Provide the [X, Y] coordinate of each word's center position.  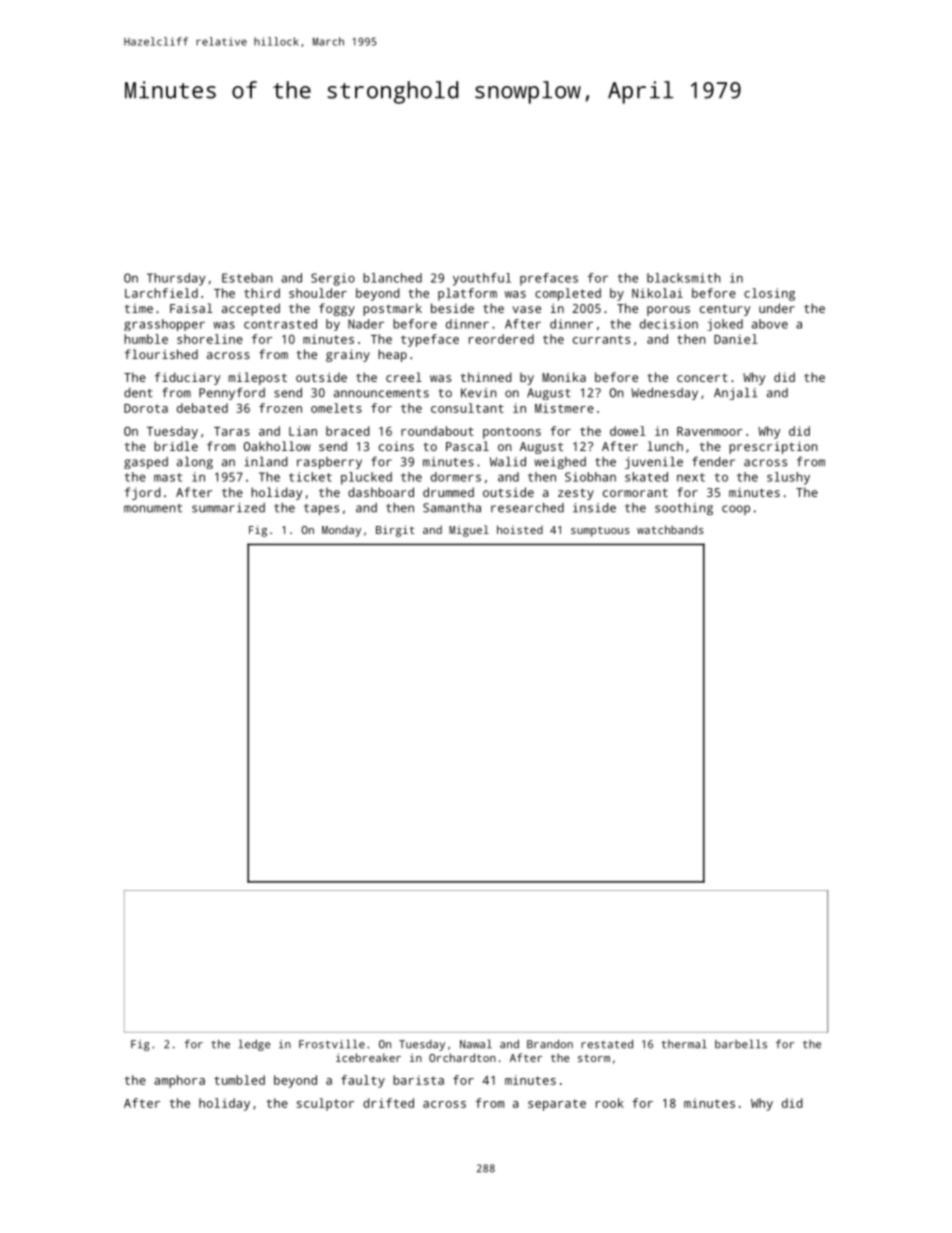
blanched [392, 278]
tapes [321, 509]
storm [594, 1058]
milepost [258, 378]
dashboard [381, 492]
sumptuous [600, 531]
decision [669, 324]
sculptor [325, 1104]
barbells [741, 1044]
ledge [254, 1045]
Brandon [550, 1044]
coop [736, 510]
